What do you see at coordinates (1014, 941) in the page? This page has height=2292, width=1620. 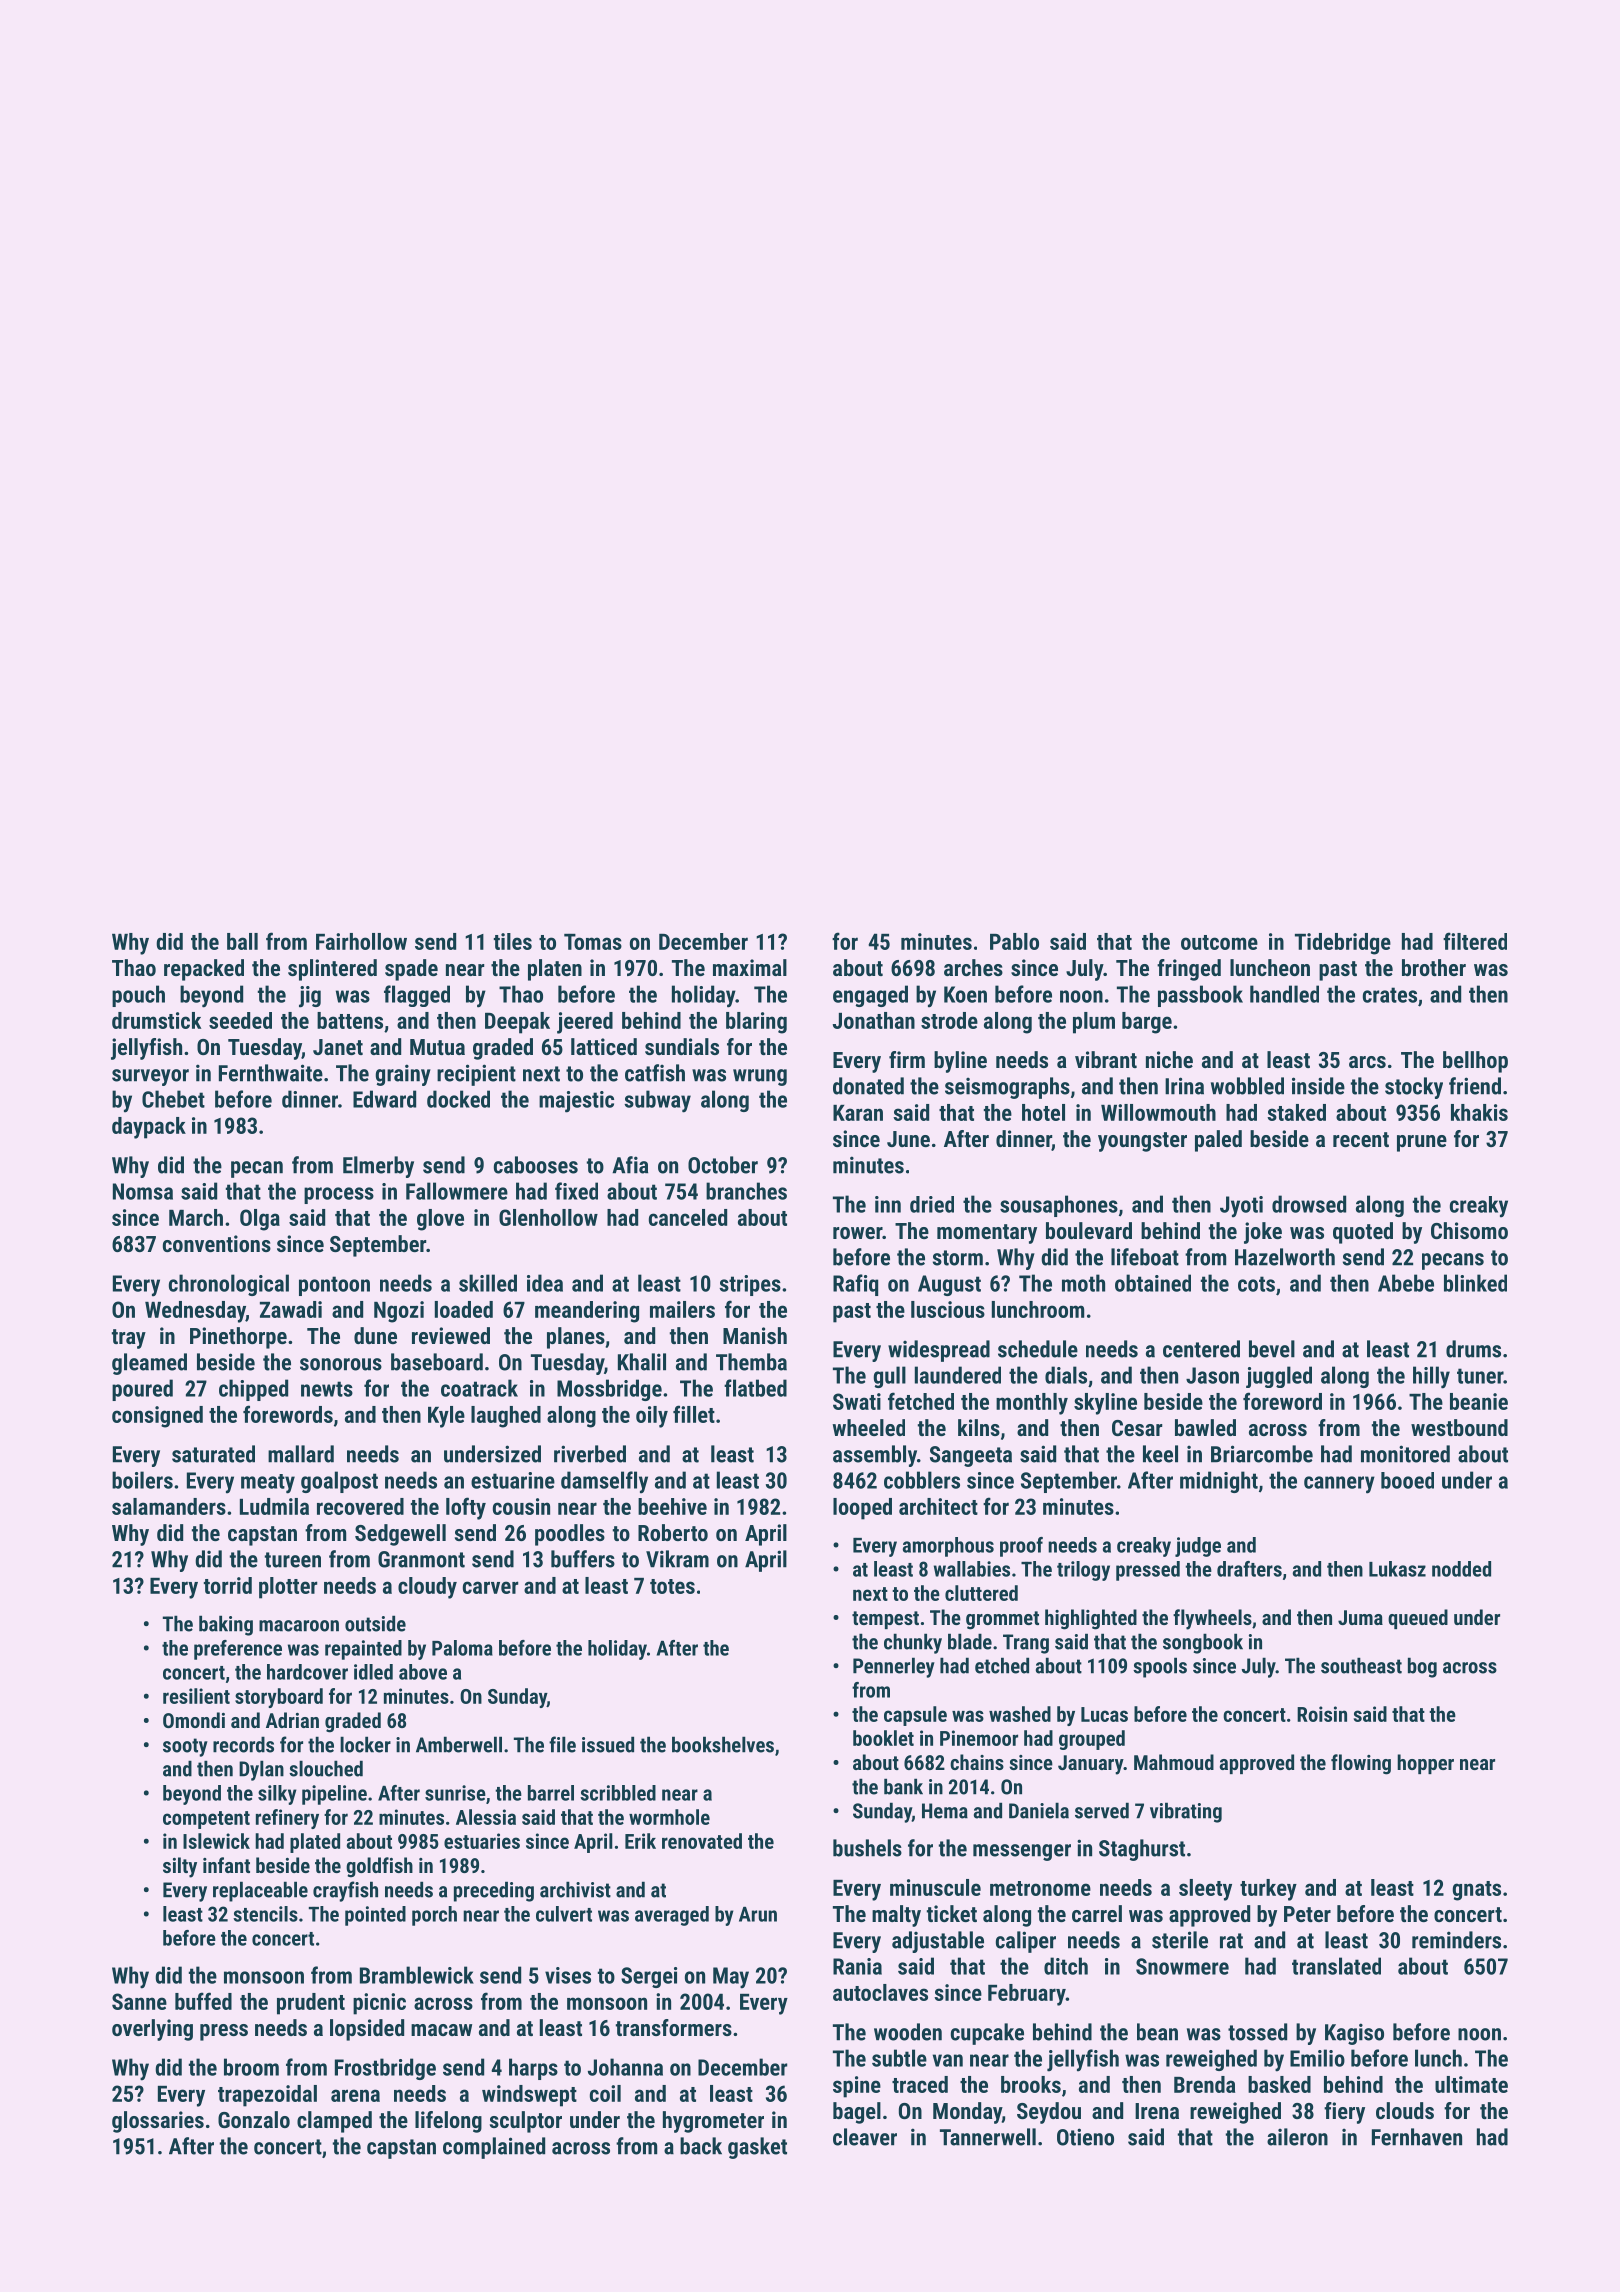 I see `Pablo` at bounding box center [1014, 941].
